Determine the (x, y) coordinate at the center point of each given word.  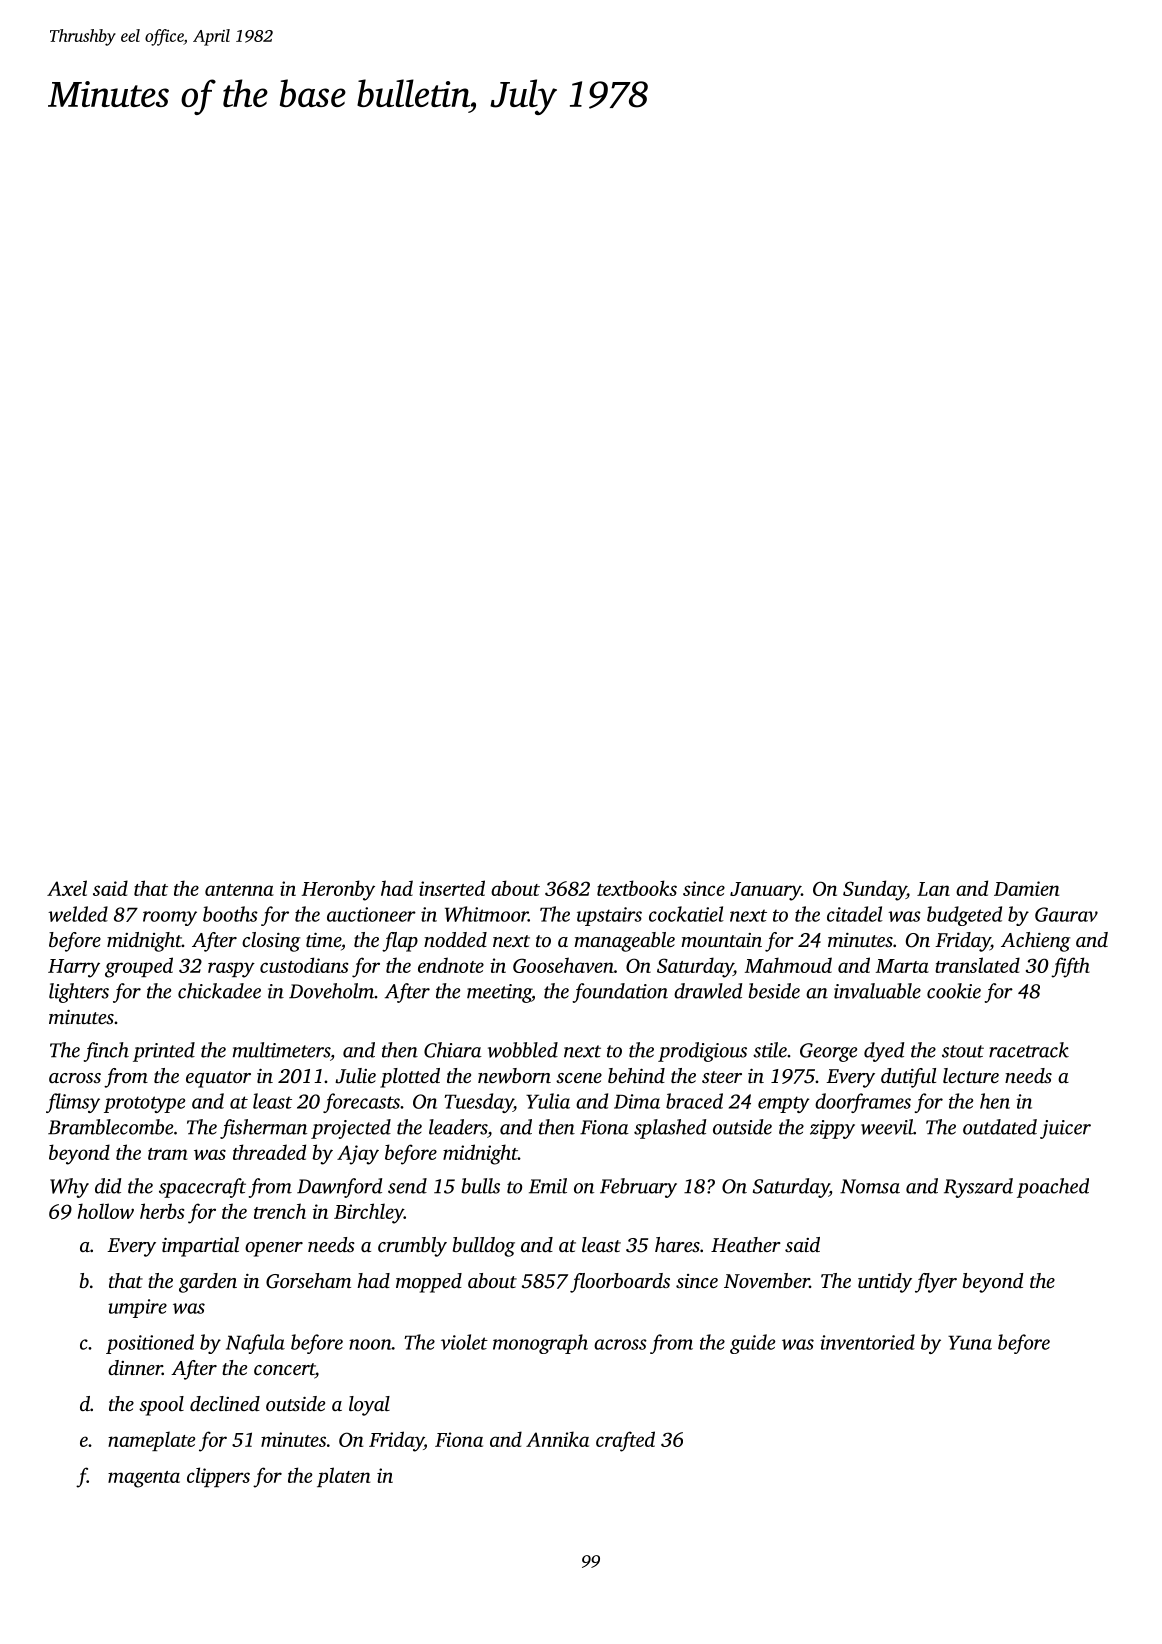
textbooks (637, 888)
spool (161, 1406)
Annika (557, 1439)
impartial (200, 1247)
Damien (1026, 888)
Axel (67, 888)
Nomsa (870, 1186)
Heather (746, 1244)
